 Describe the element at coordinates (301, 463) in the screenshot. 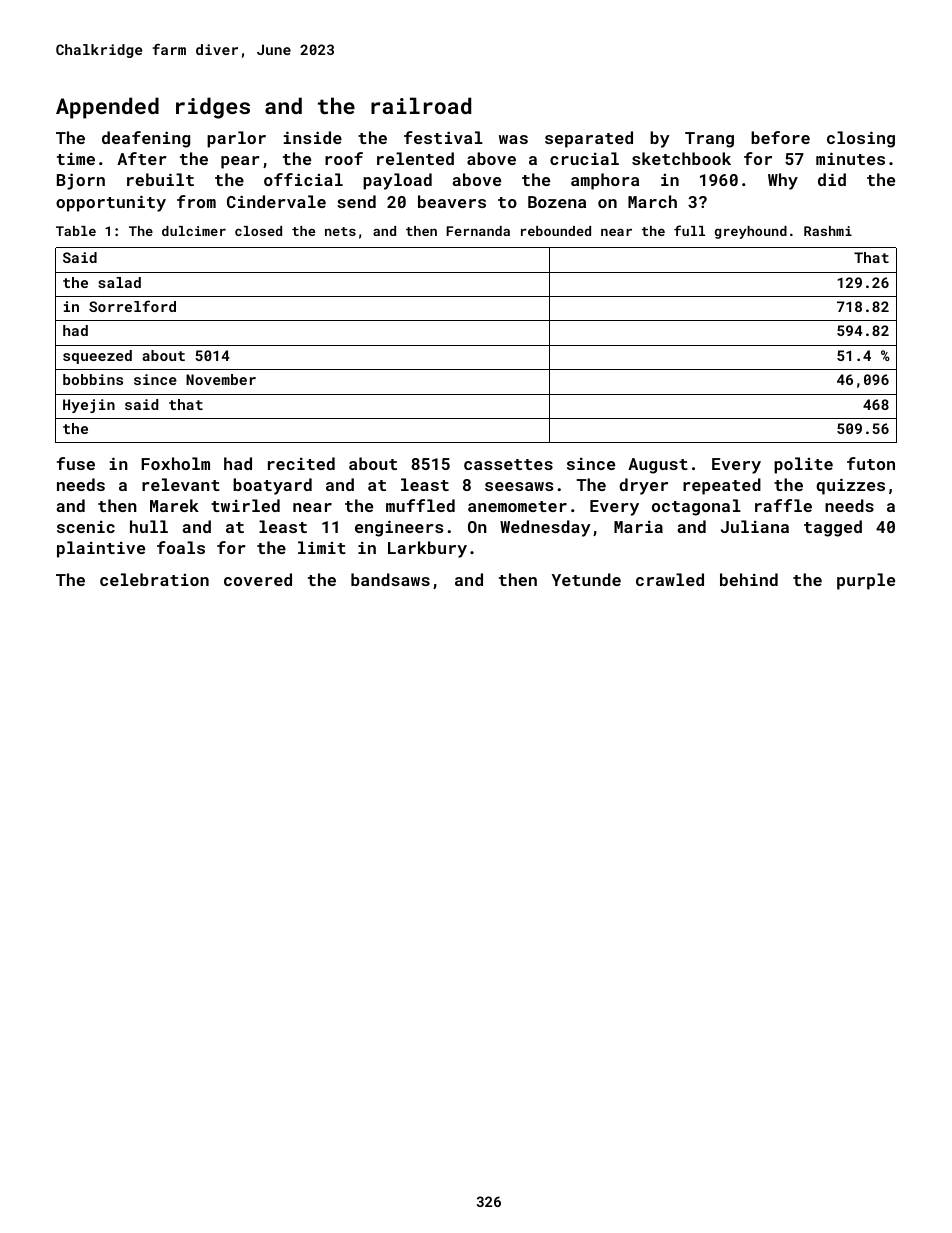

I see `recited` at that location.
